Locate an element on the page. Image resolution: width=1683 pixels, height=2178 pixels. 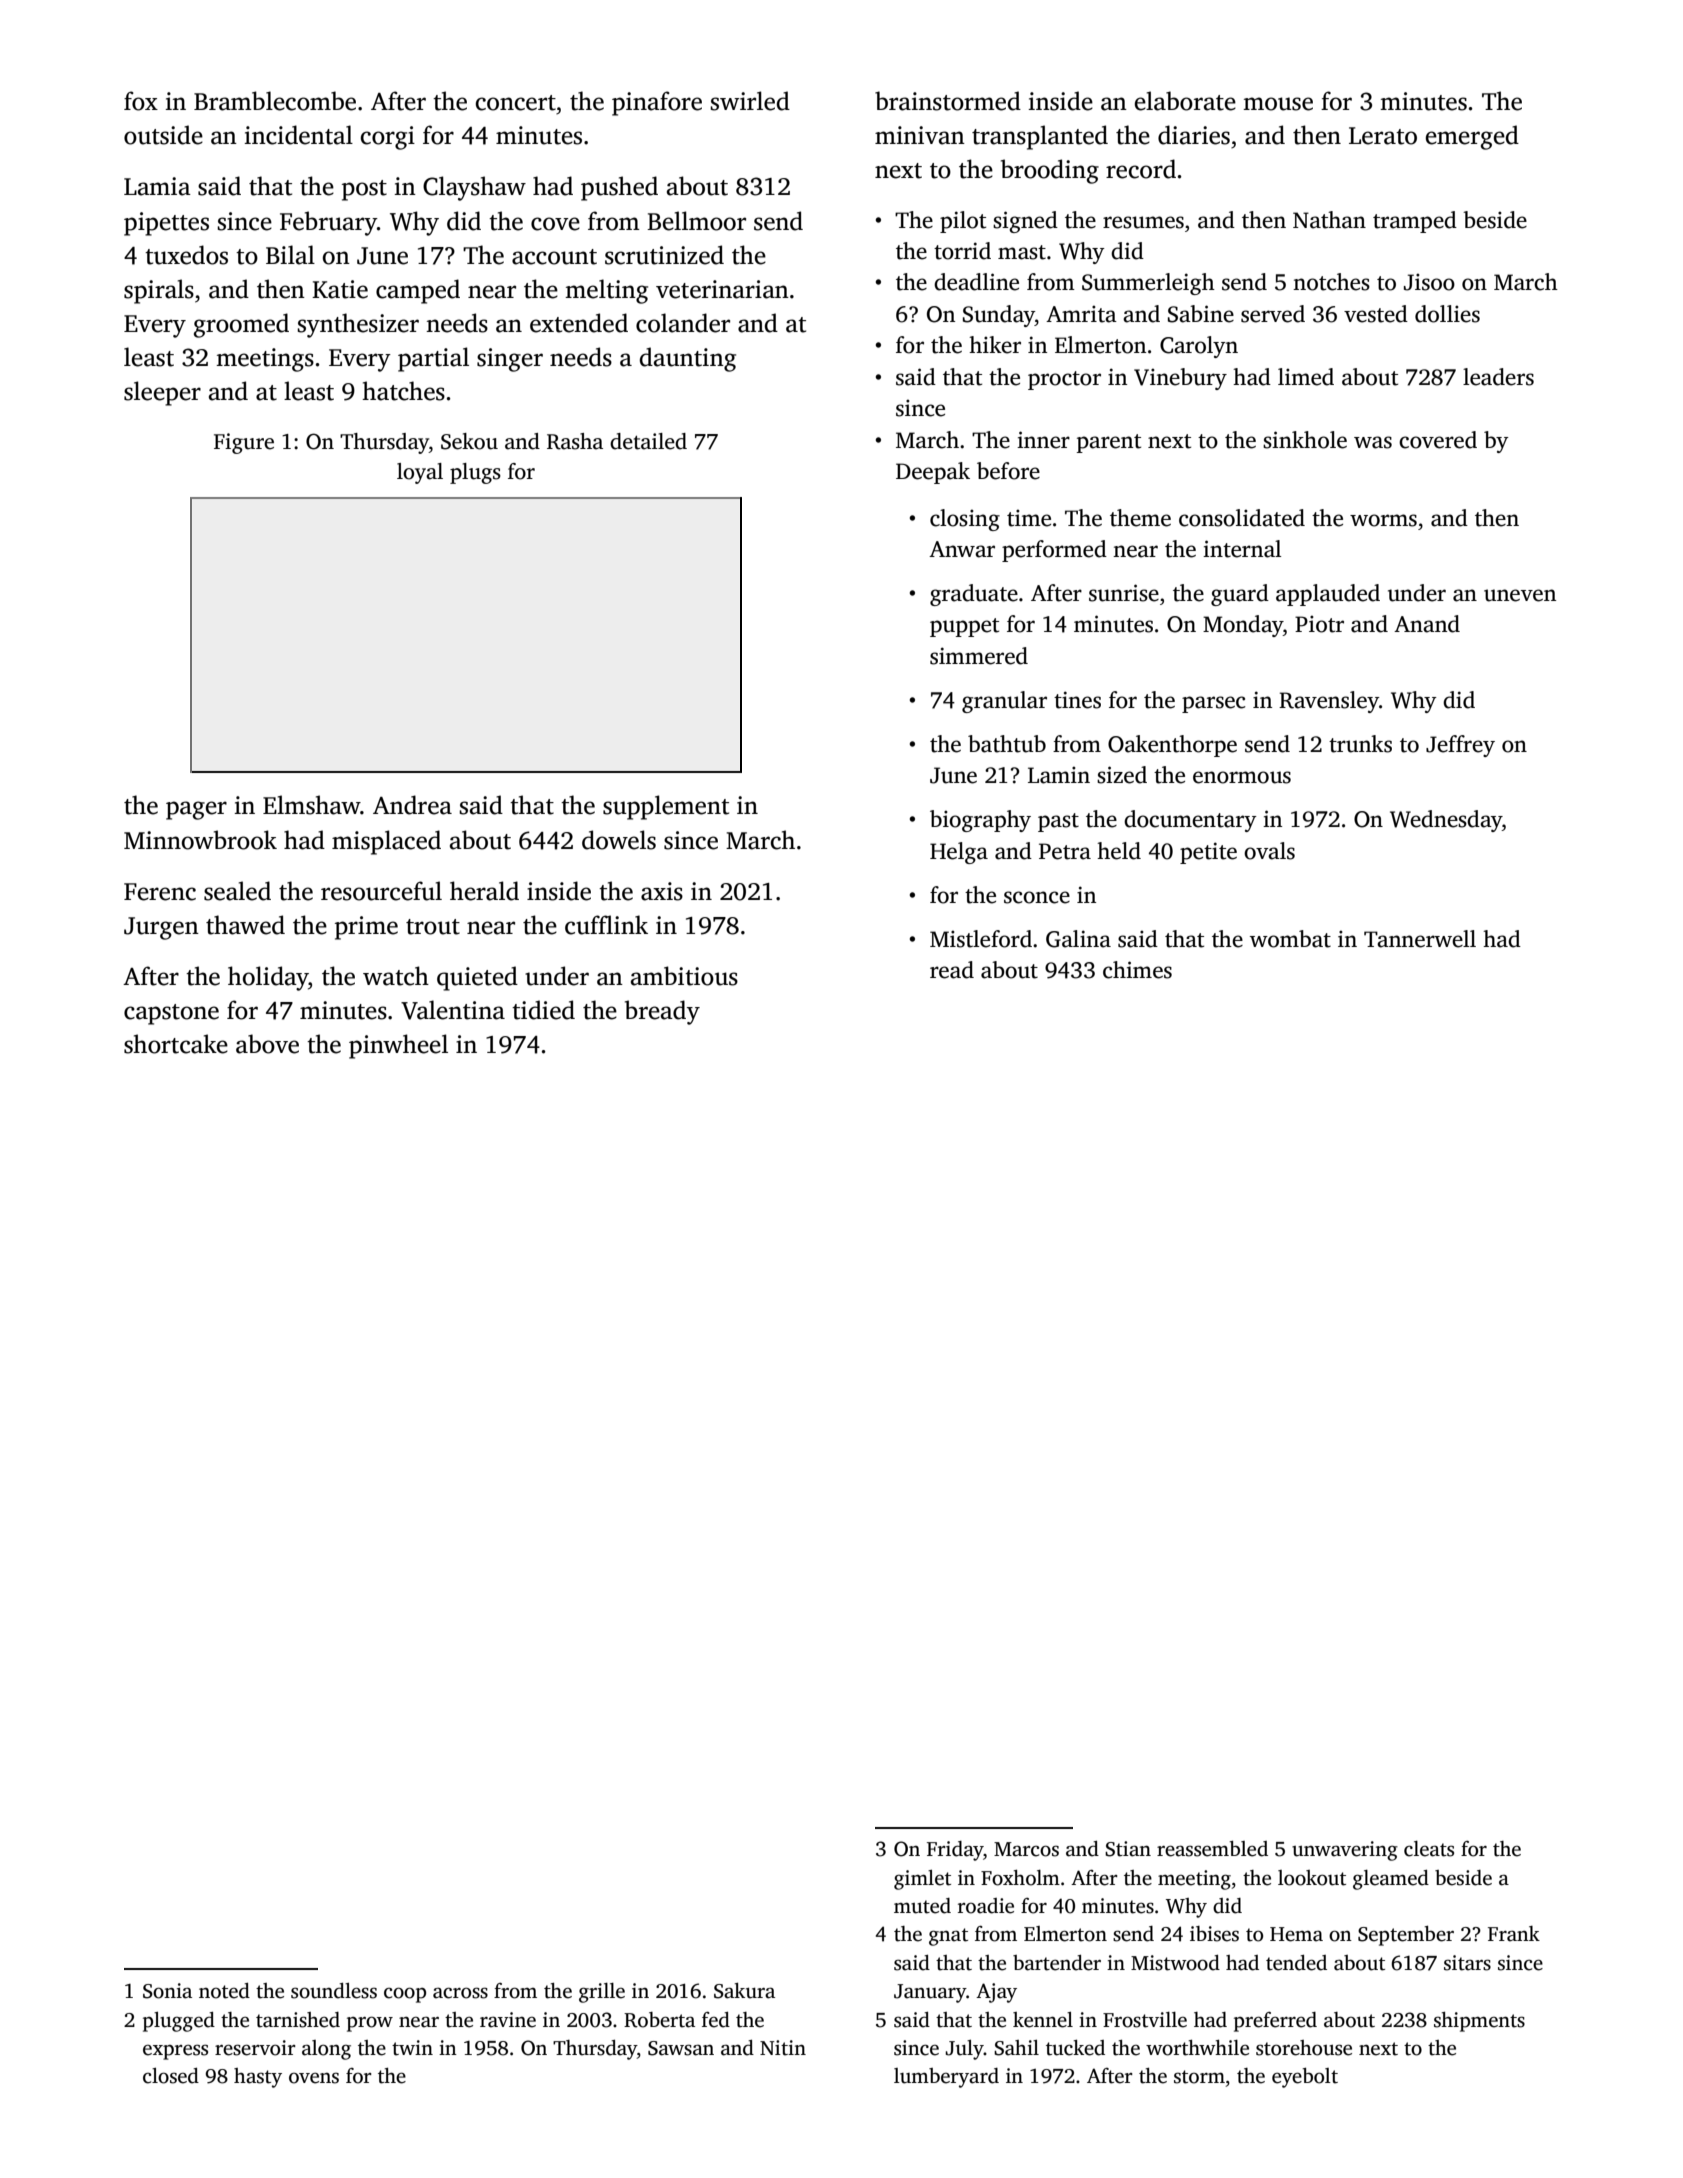
wombat is located at coordinates (1290, 939).
